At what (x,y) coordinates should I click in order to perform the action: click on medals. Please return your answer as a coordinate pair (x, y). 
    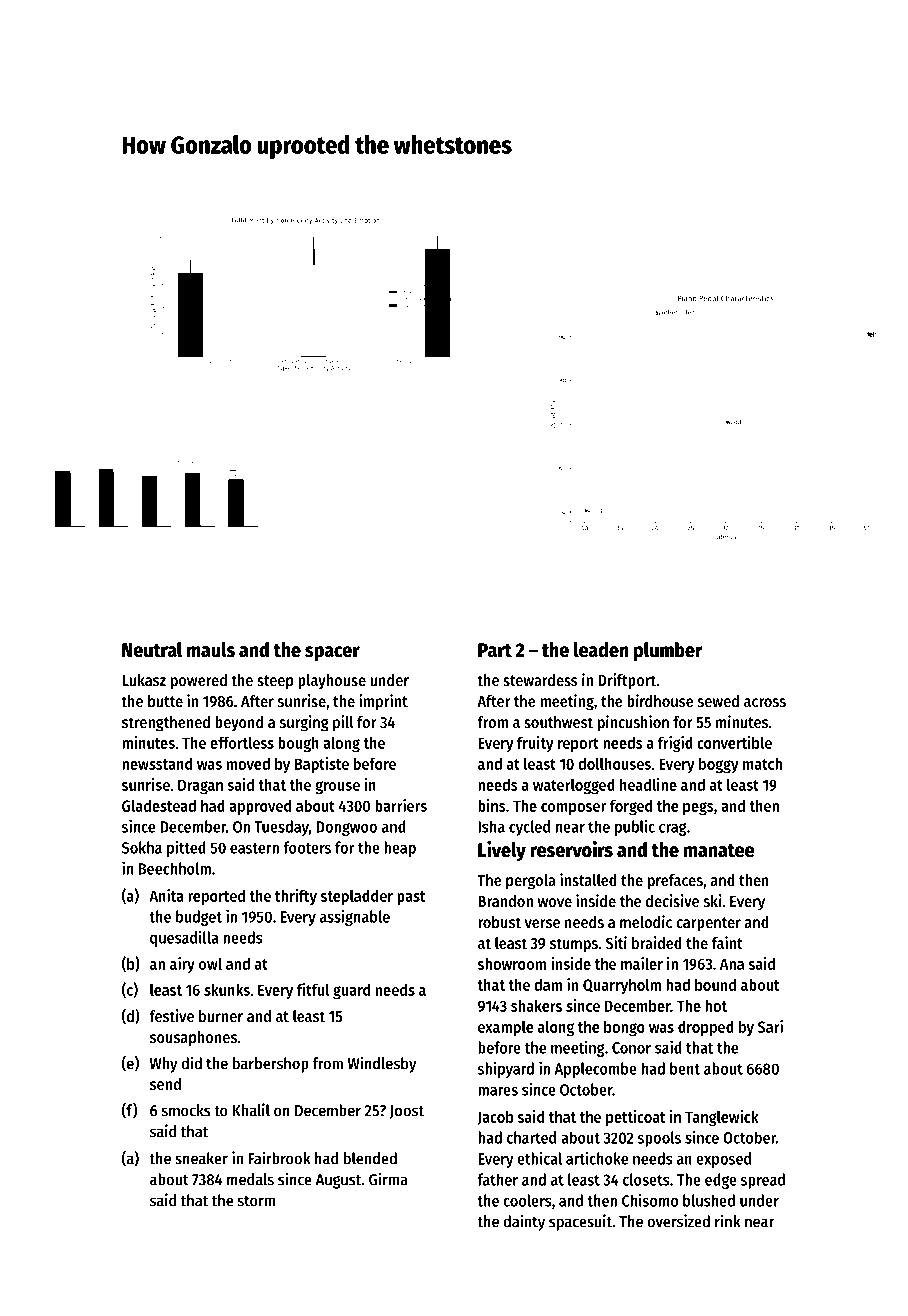
    Looking at the image, I should click on (250, 1179).
